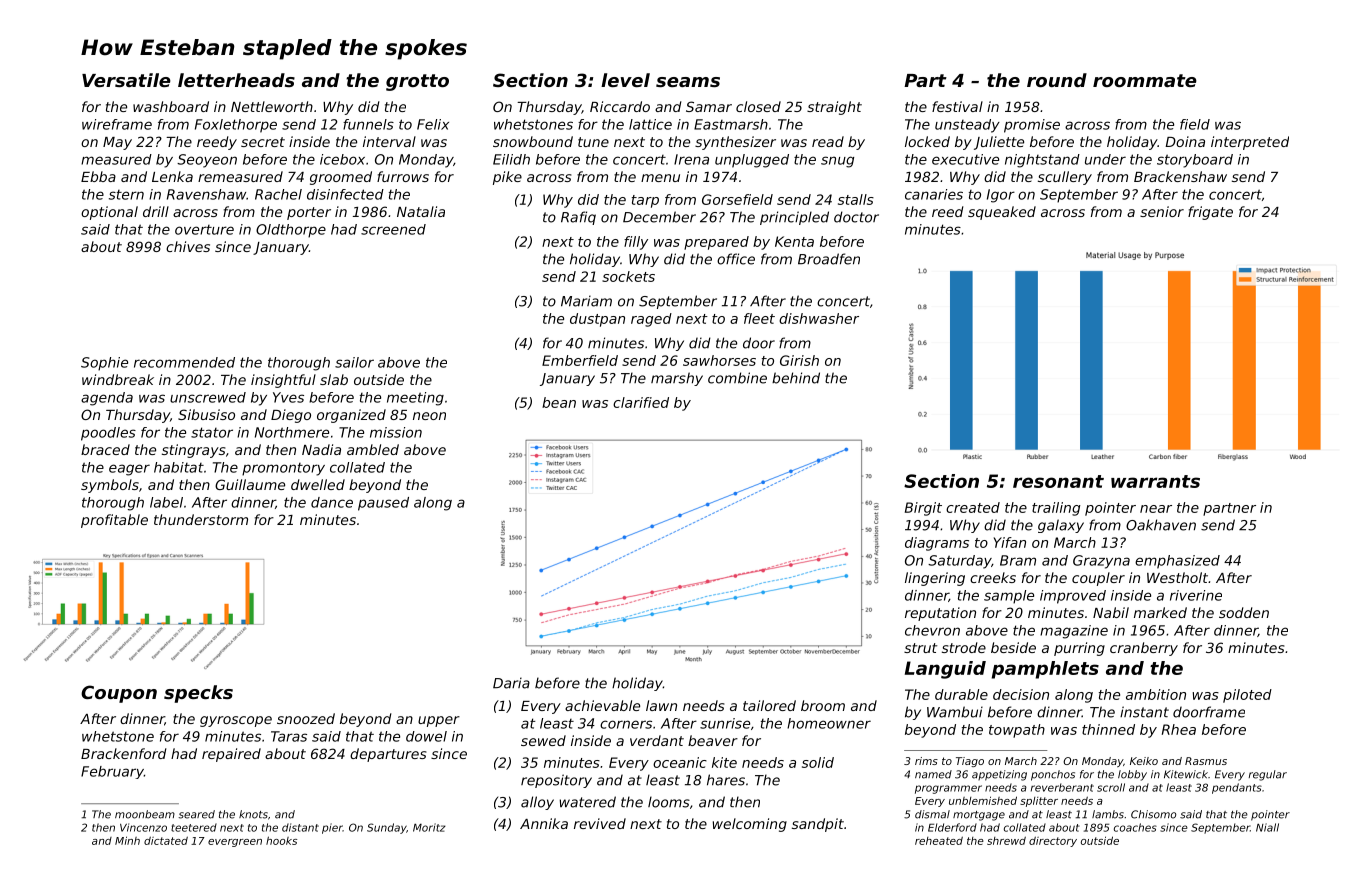 The image size is (1372, 887). What do you see at coordinates (1057, 80) in the screenshot?
I see `round` at bounding box center [1057, 80].
